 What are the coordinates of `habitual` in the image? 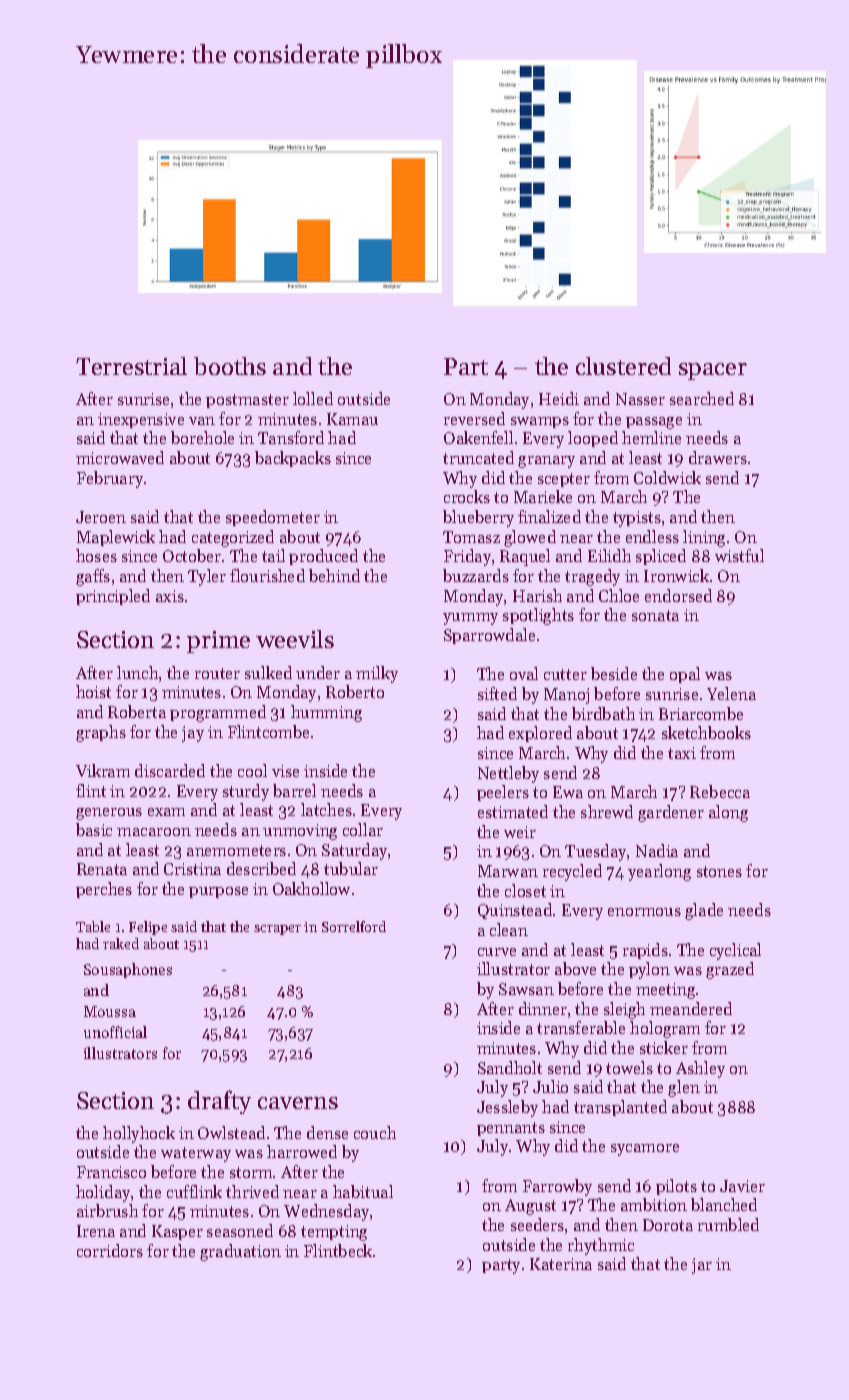 It's located at (363, 1191).
